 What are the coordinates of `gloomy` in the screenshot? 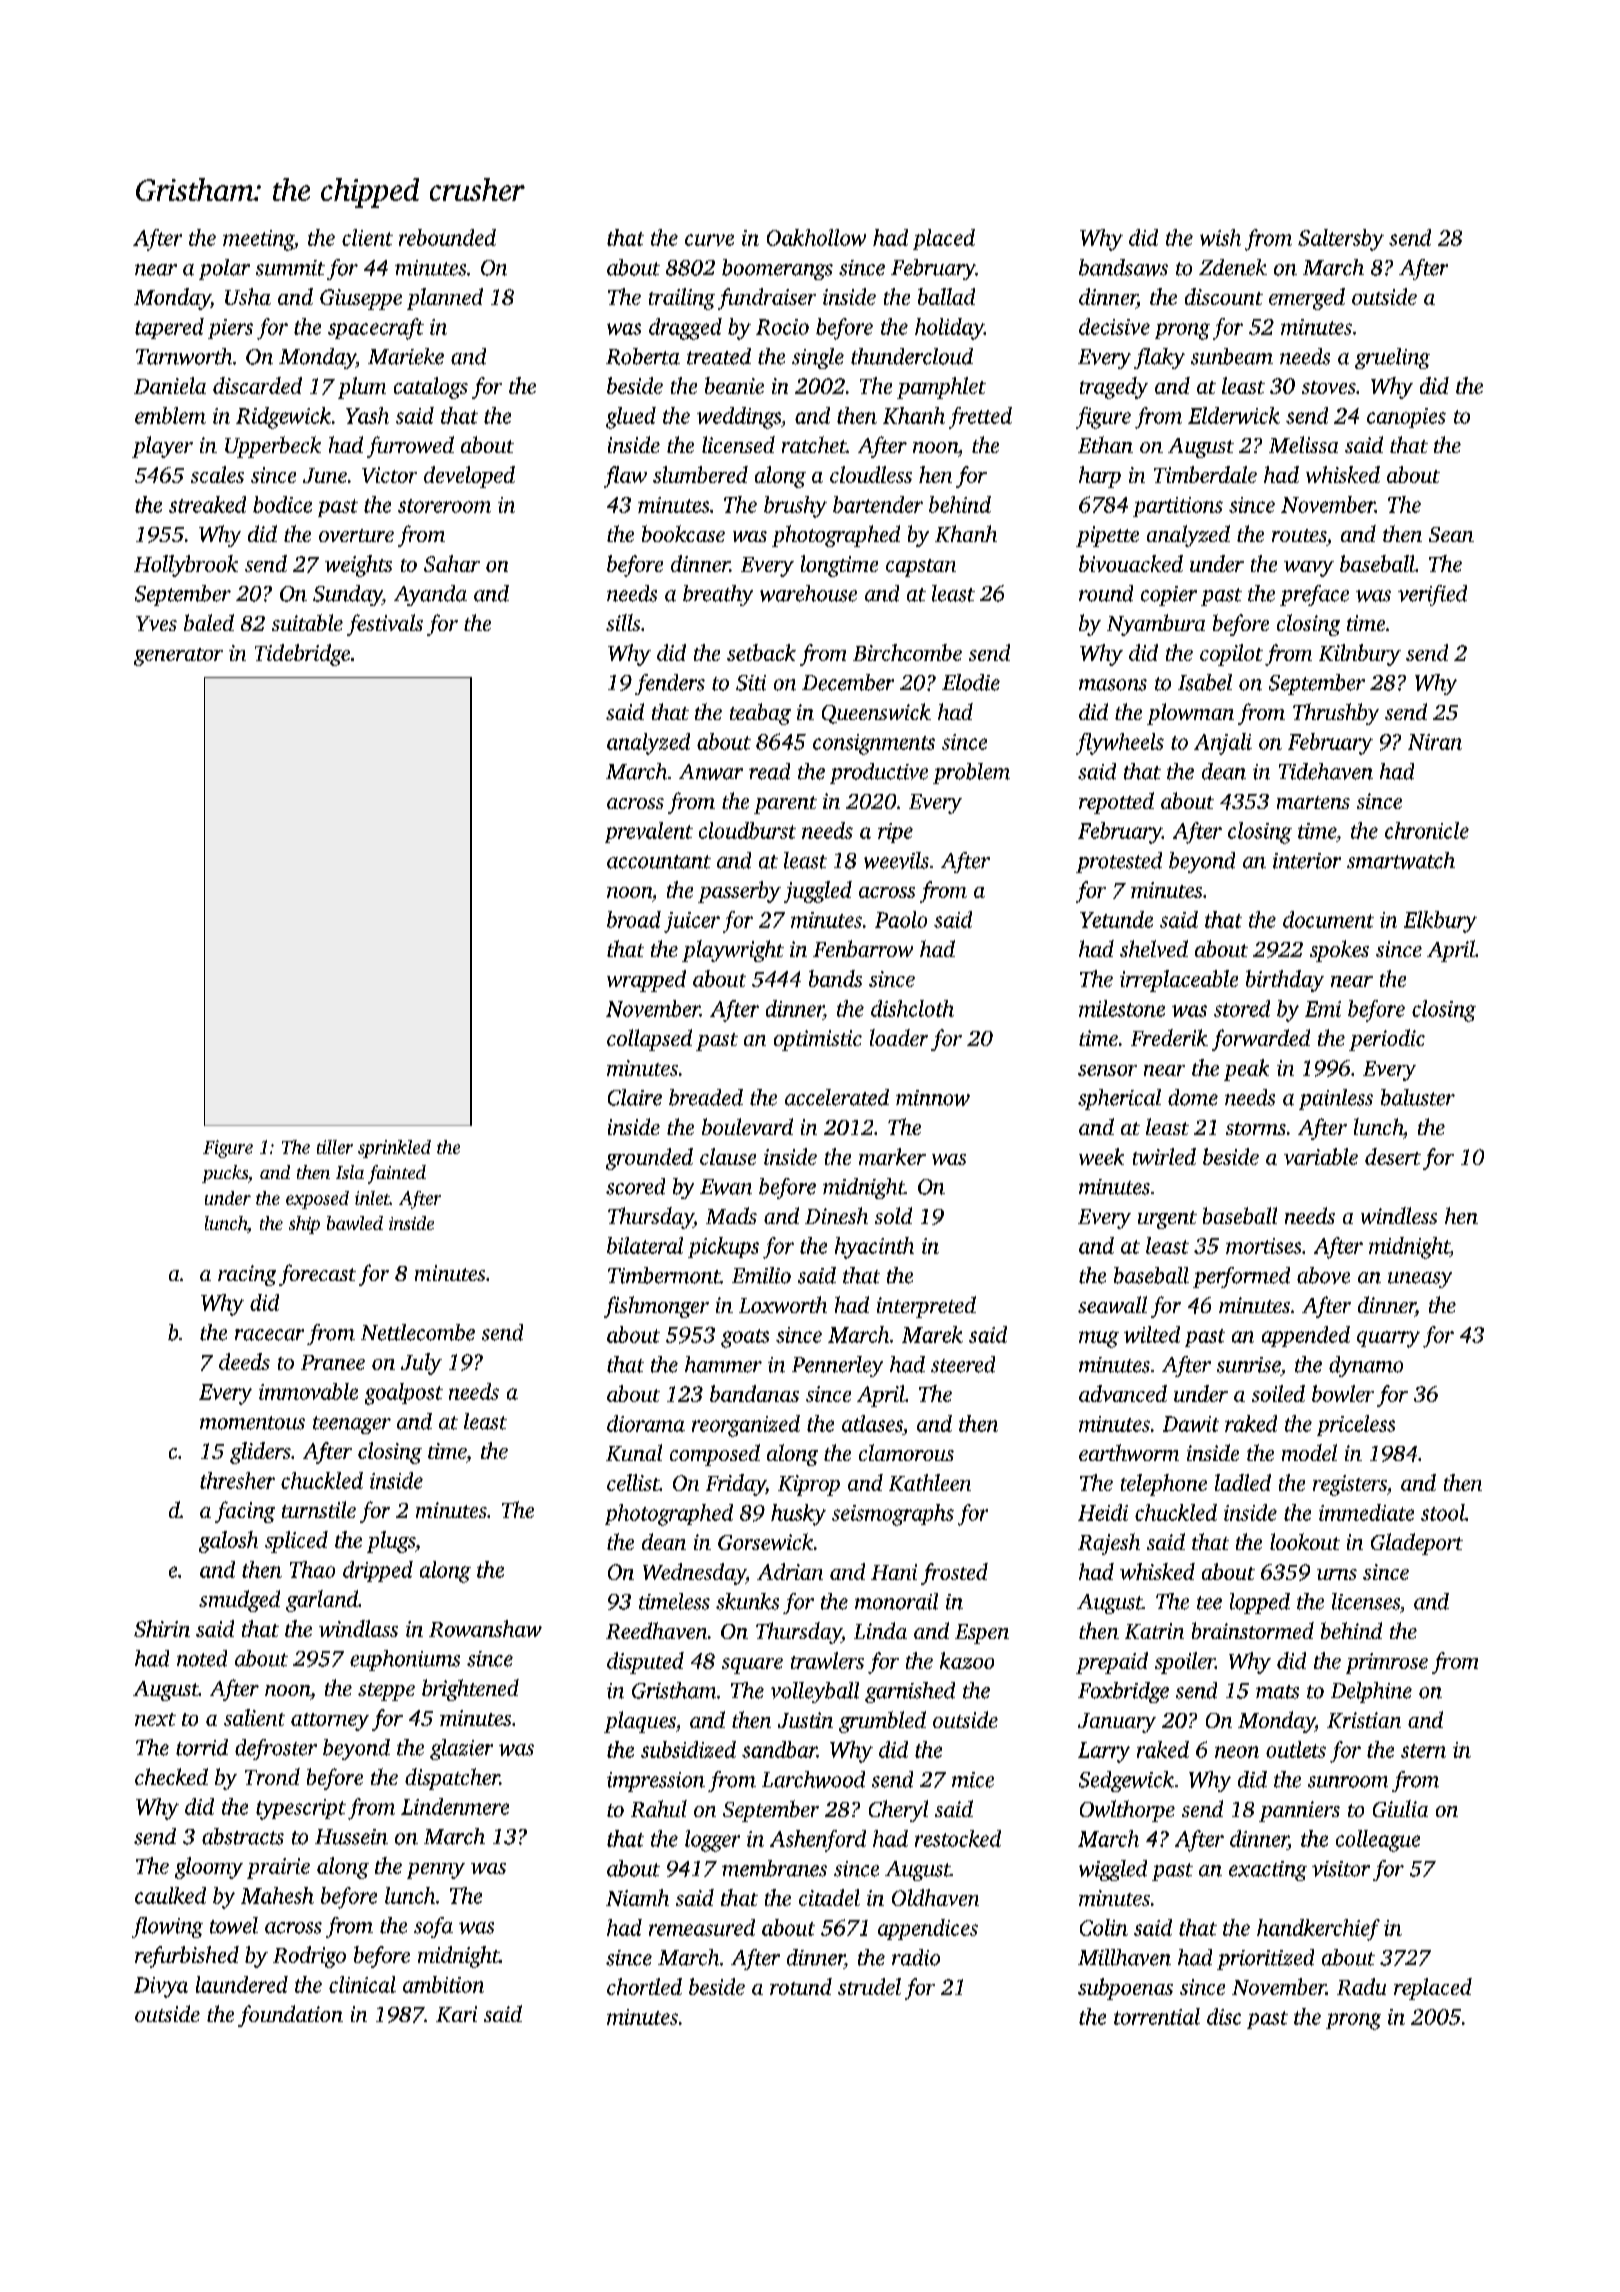 It's located at (209, 1868).
